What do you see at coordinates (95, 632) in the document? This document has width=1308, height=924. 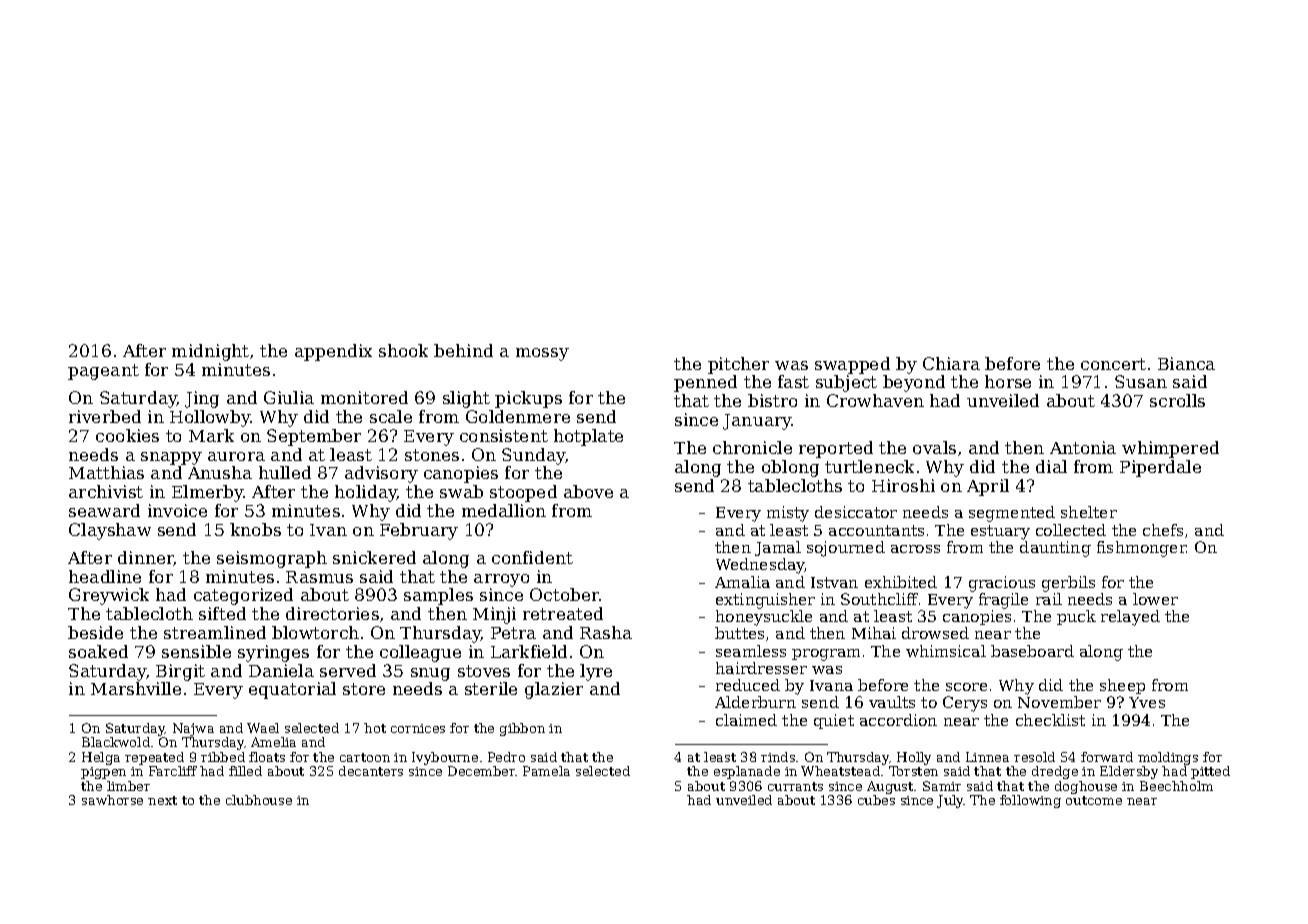 I see `beside` at bounding box center [95, 632].
